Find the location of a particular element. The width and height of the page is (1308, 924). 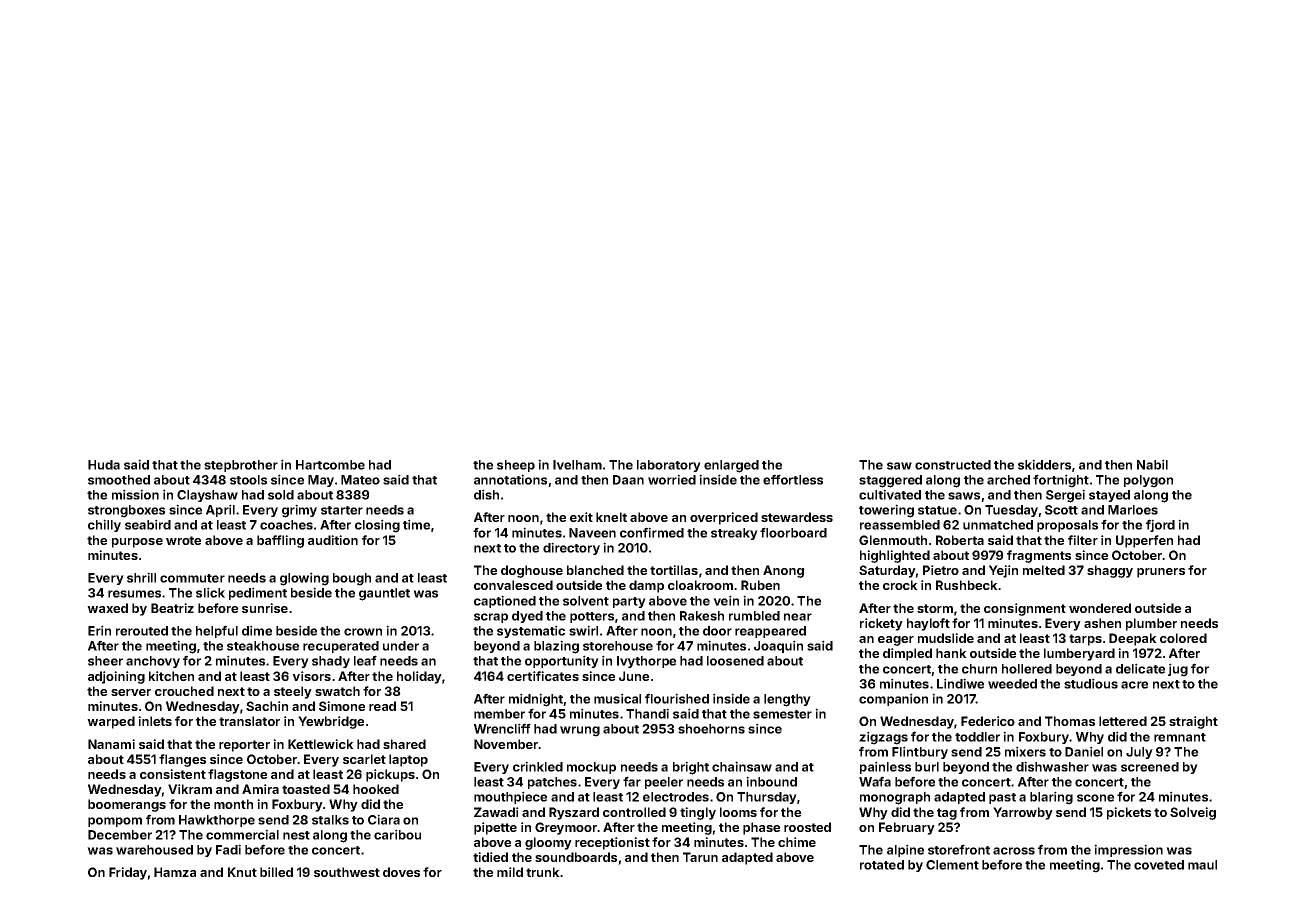

plumber is located at coordinates (1151, 624).
